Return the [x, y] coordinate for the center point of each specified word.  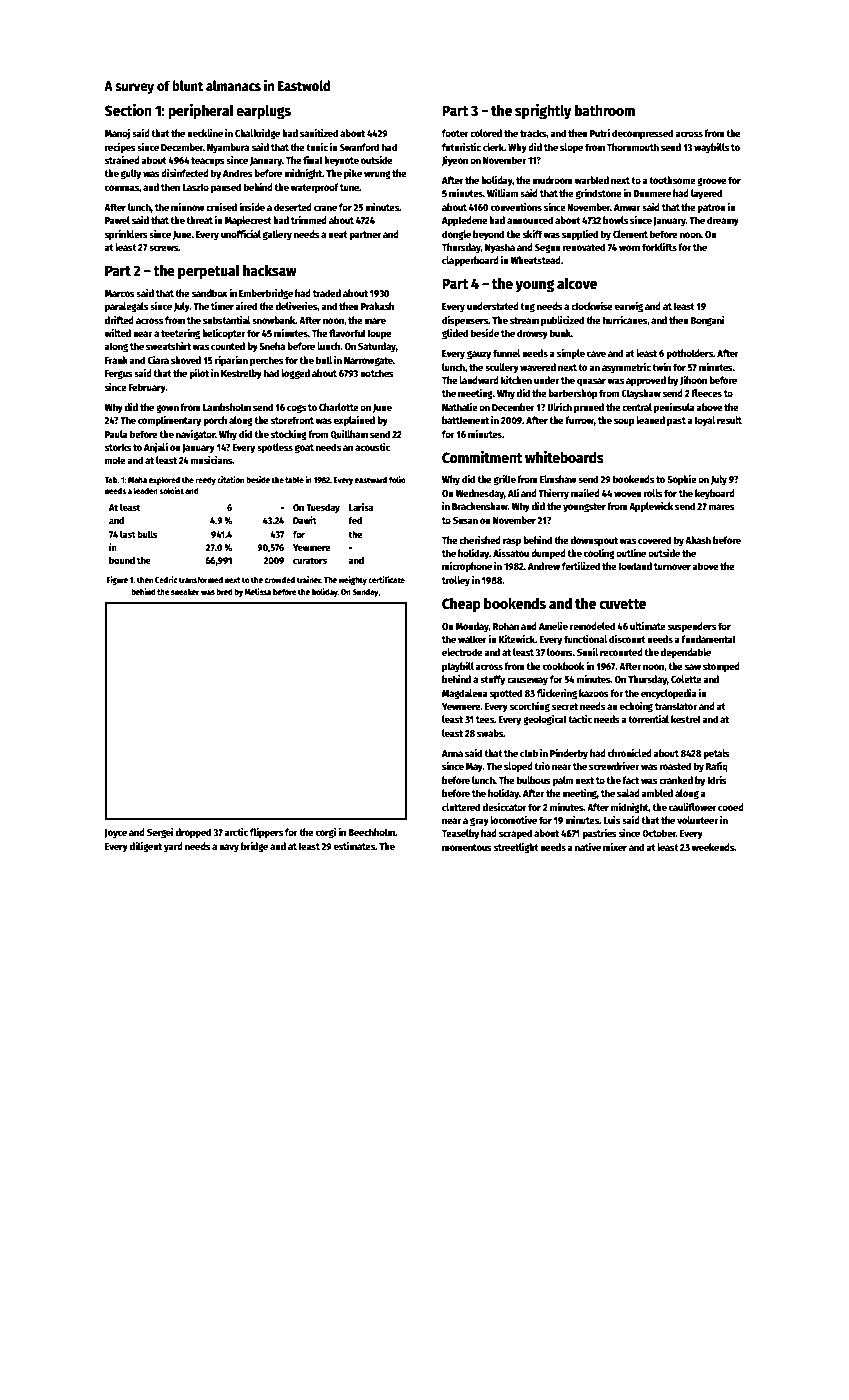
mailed [585, 493]
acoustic [372, 447]
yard [173, 847]
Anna [452, 753]
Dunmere [652, 193]
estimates [354, 846]
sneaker [185, 591]
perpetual [209, 272]
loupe [380, 334]
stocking [289, 435]
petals [716, 754]
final [313, 160]
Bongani [708, 321]
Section [128, 110]
